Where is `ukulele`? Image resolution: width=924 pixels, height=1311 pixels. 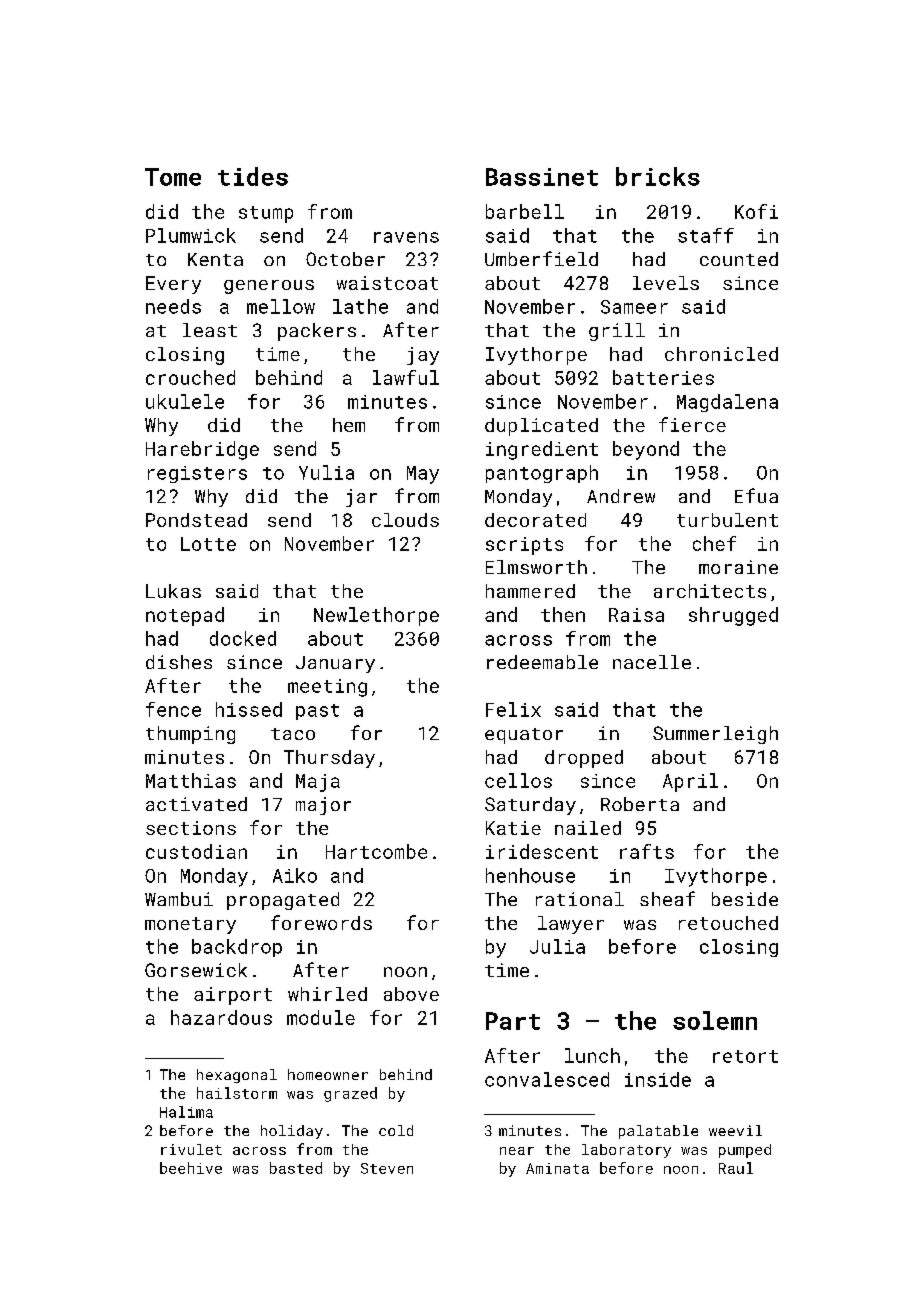 ukulele is located at coordinates (185, 401).
